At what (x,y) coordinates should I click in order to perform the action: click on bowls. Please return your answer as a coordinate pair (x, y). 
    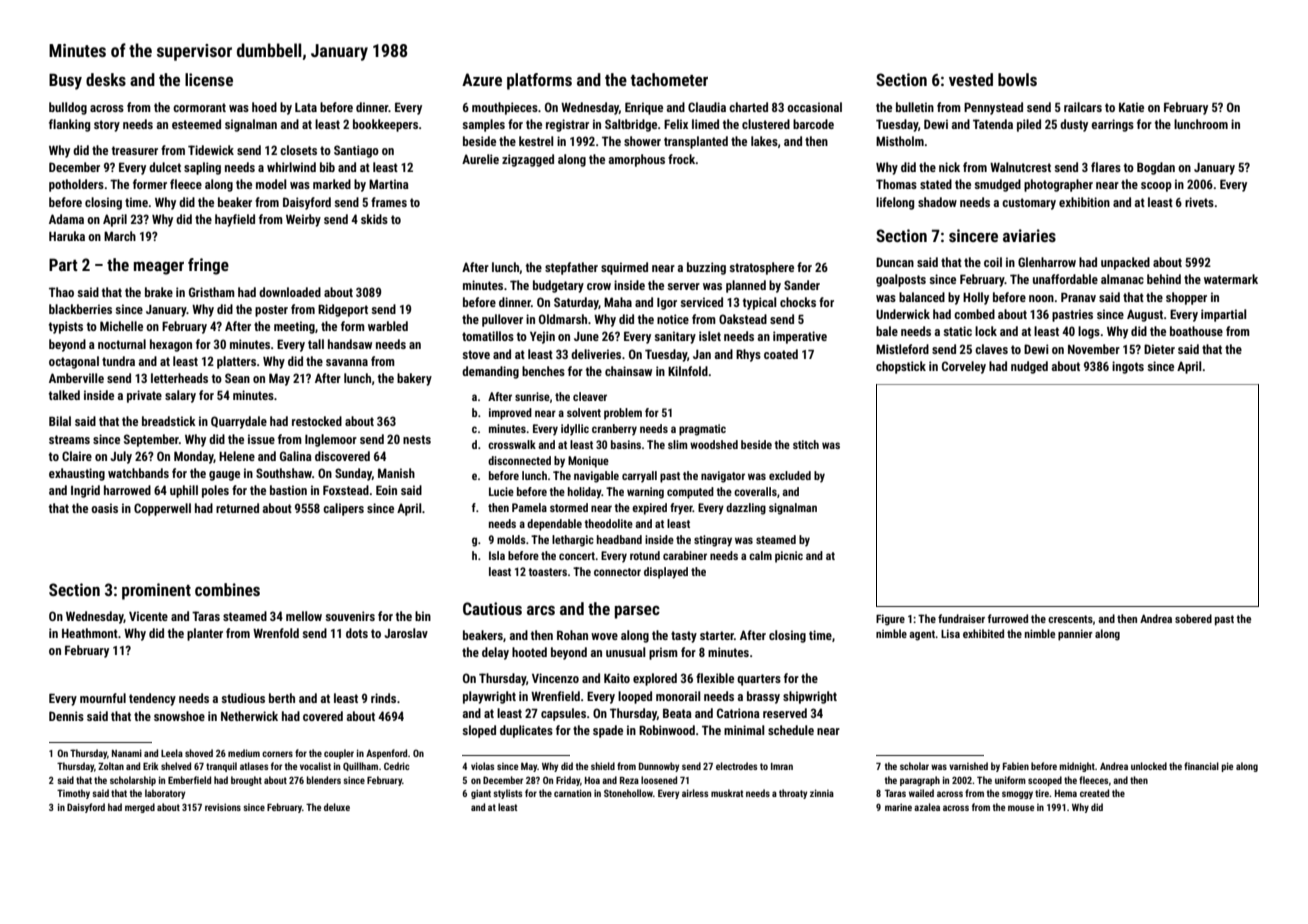
    Looking at the image, I should click on (1017, 79).
